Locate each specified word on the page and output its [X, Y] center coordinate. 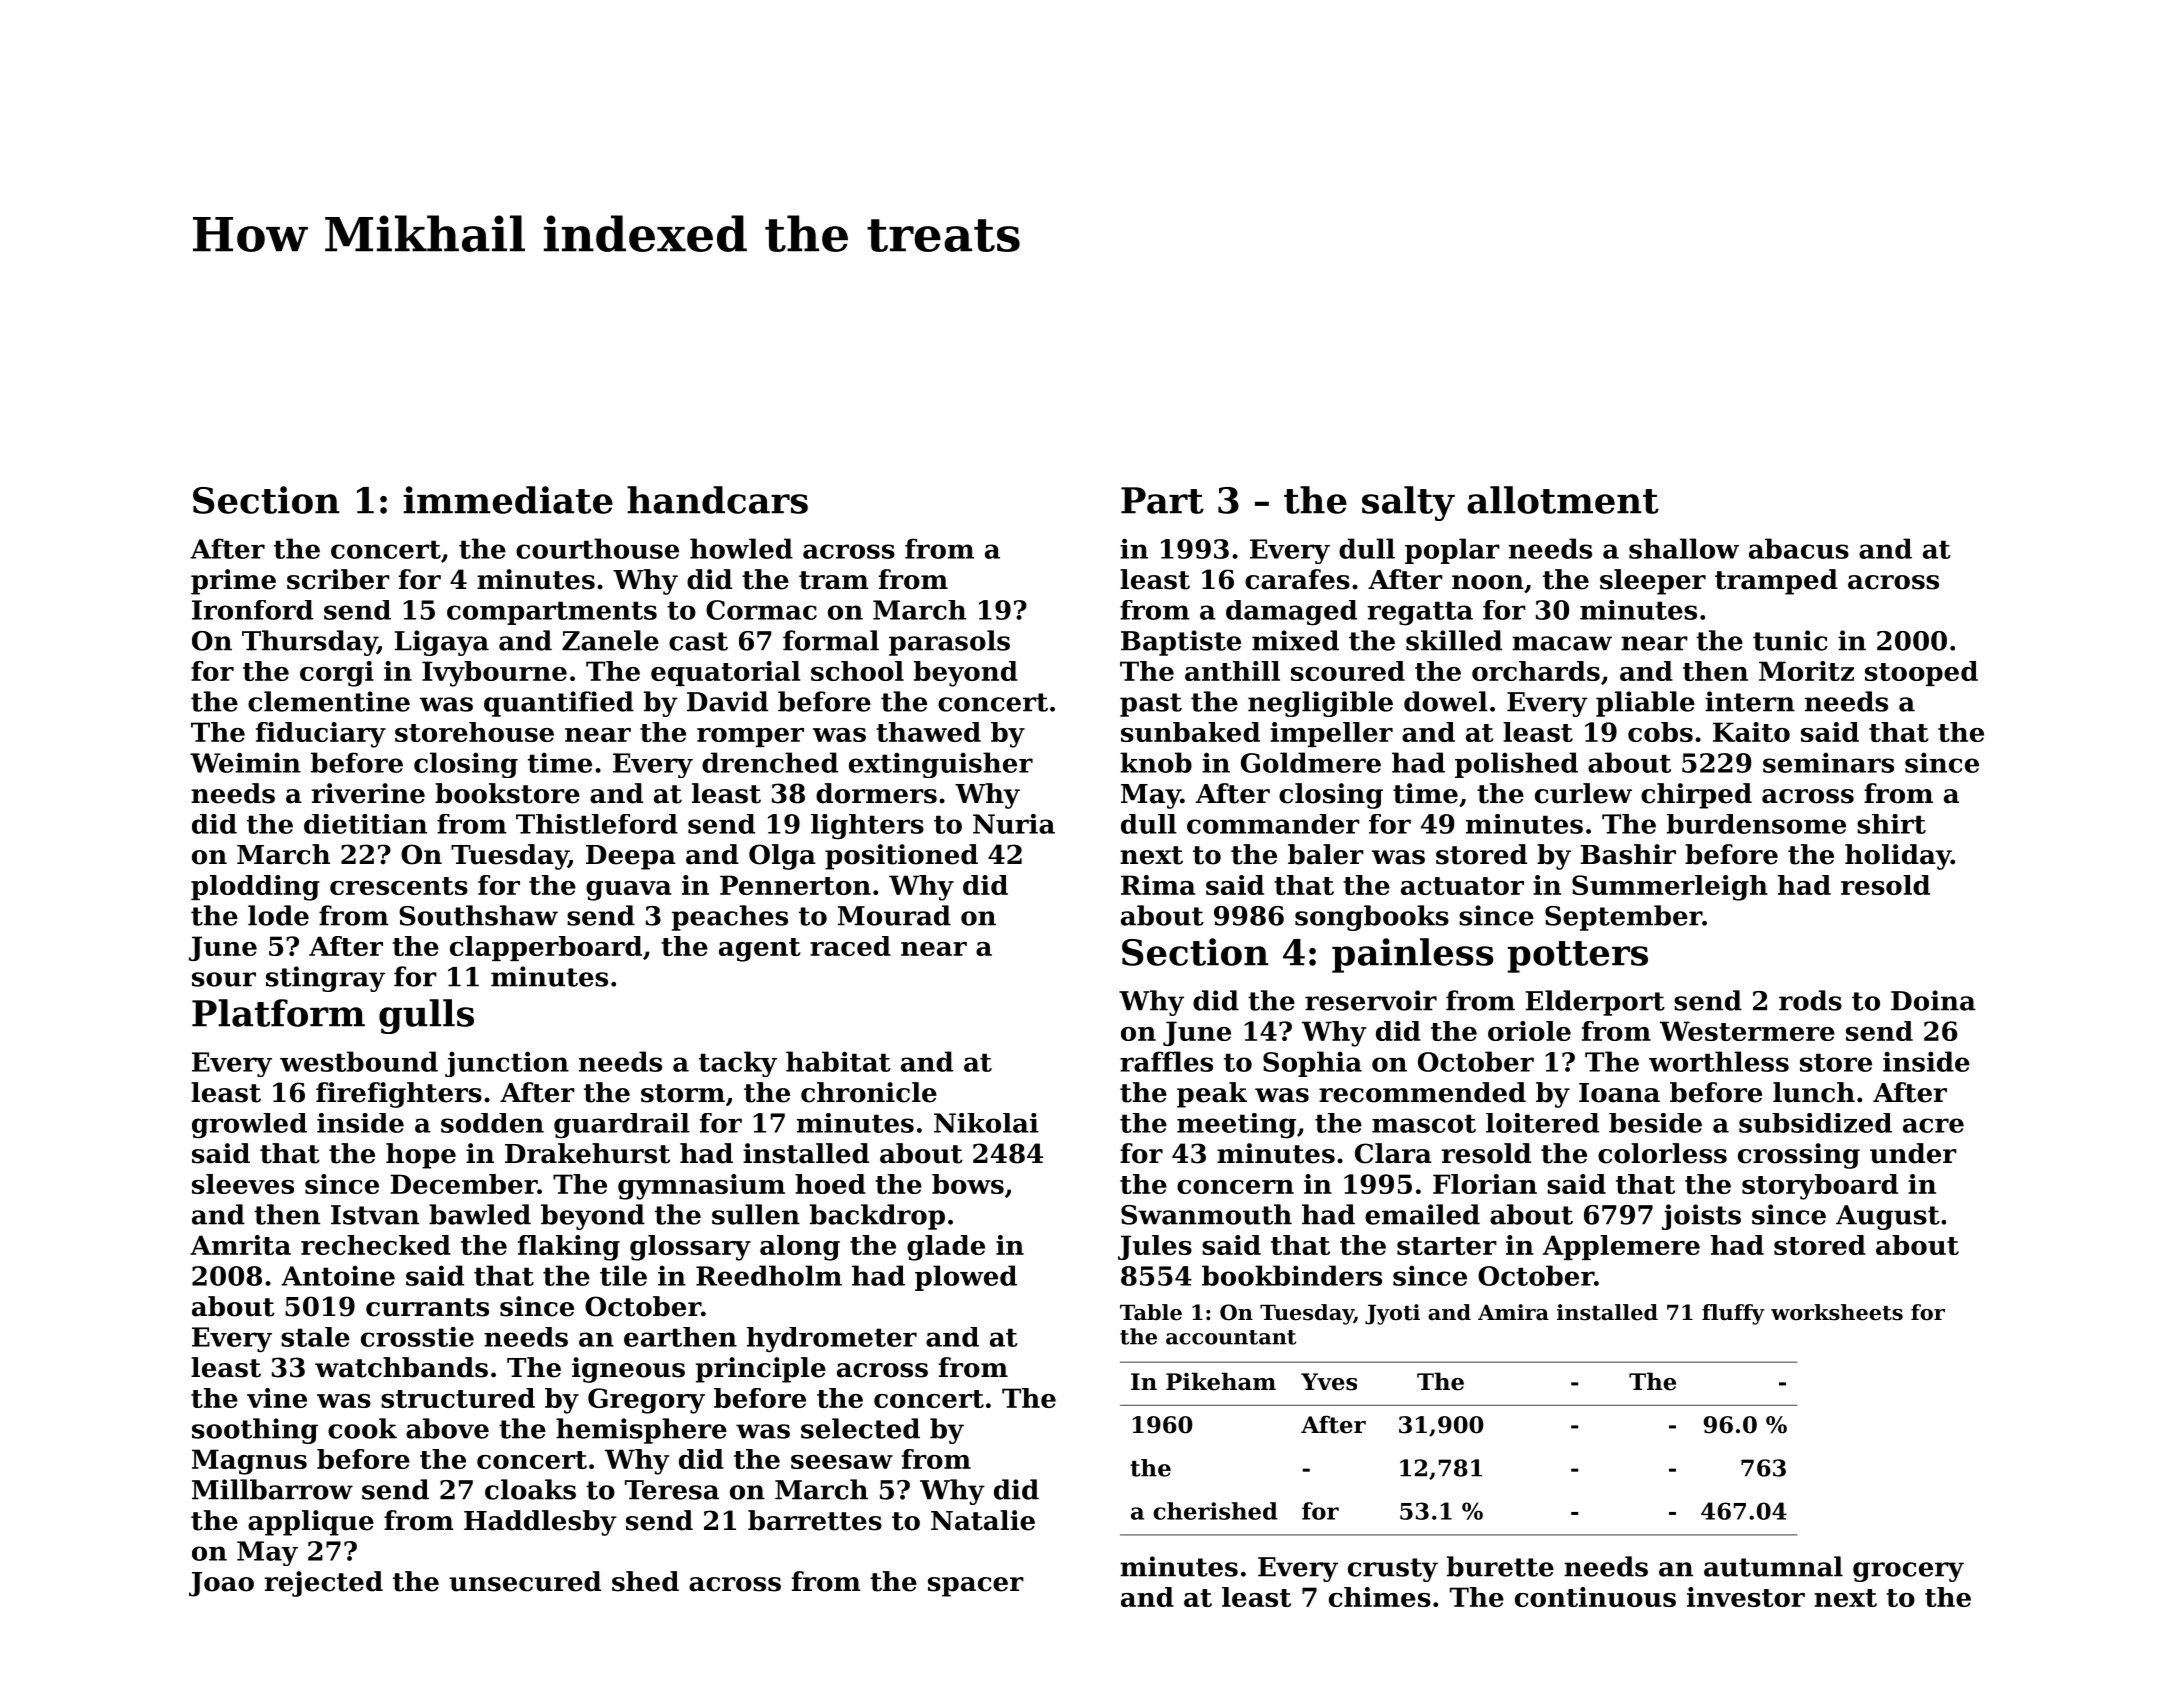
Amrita [240, 1245]
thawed [928, 732]
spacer [976, 1587]
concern [1235, 1187]
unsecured [525, 1581]
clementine [329, 701]
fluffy [1733, 1314]
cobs [1660, 732]
